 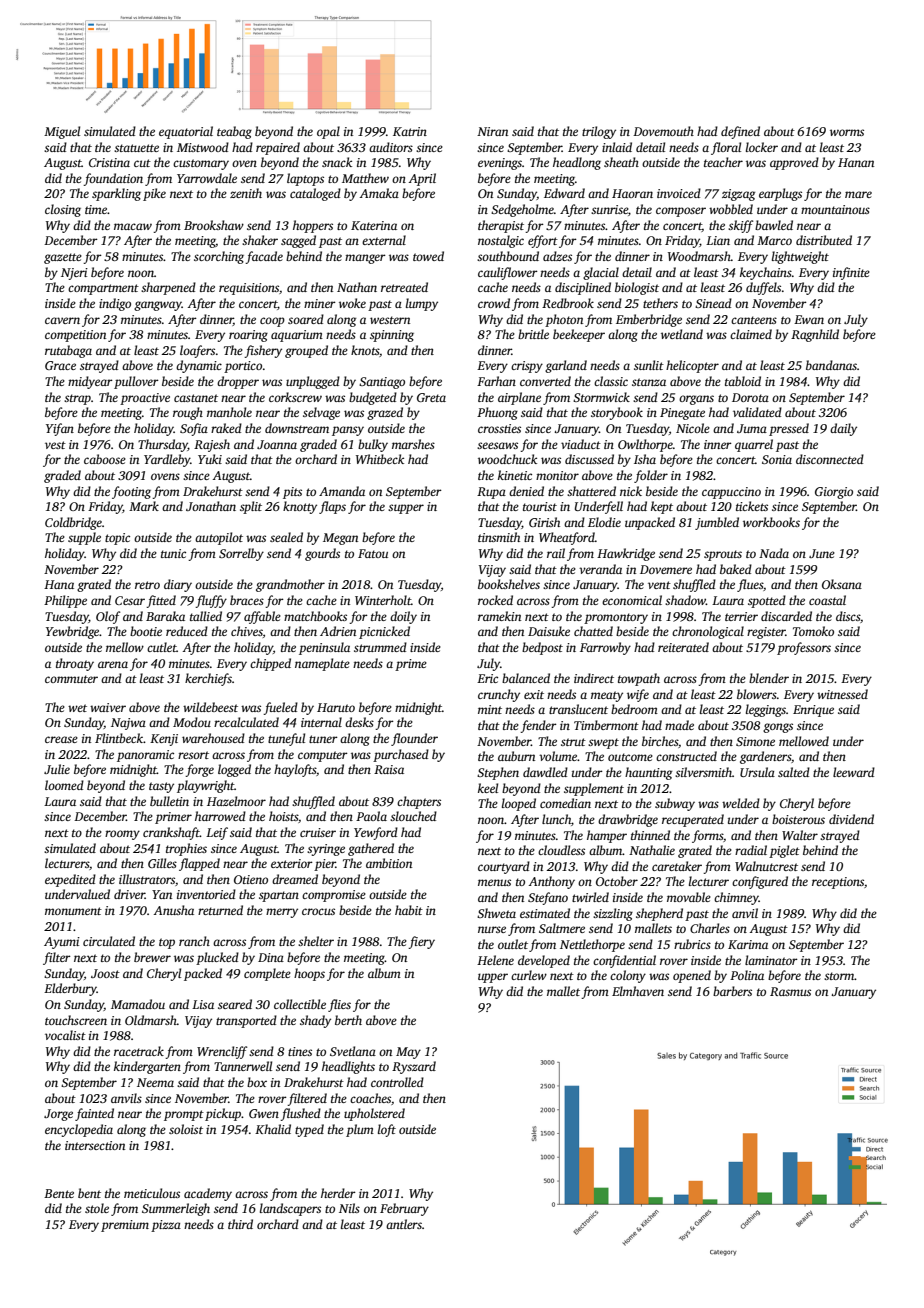 I want to click on academy, so click(x=208, y=1194).
